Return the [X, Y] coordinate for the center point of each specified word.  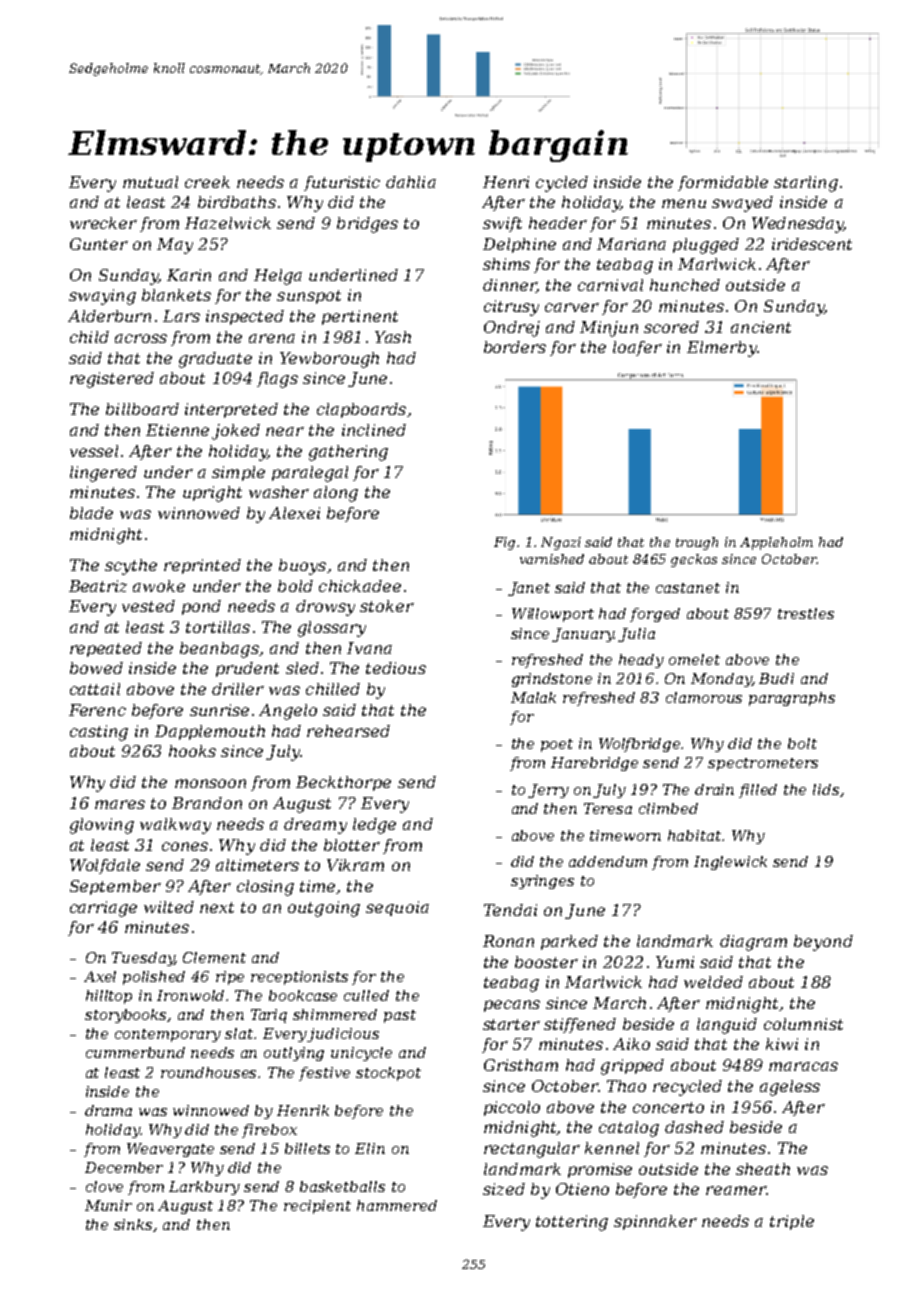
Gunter [99, 244]
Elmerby [721, 349]
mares [120, 804]
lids [826, 789]
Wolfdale [105, 866]
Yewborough [329, 360]
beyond [823, 943]
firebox [269, 1131]
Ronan [508, 941]
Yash [393, 337]
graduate [215, 360]
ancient [761, 327]
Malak [533, 697]
